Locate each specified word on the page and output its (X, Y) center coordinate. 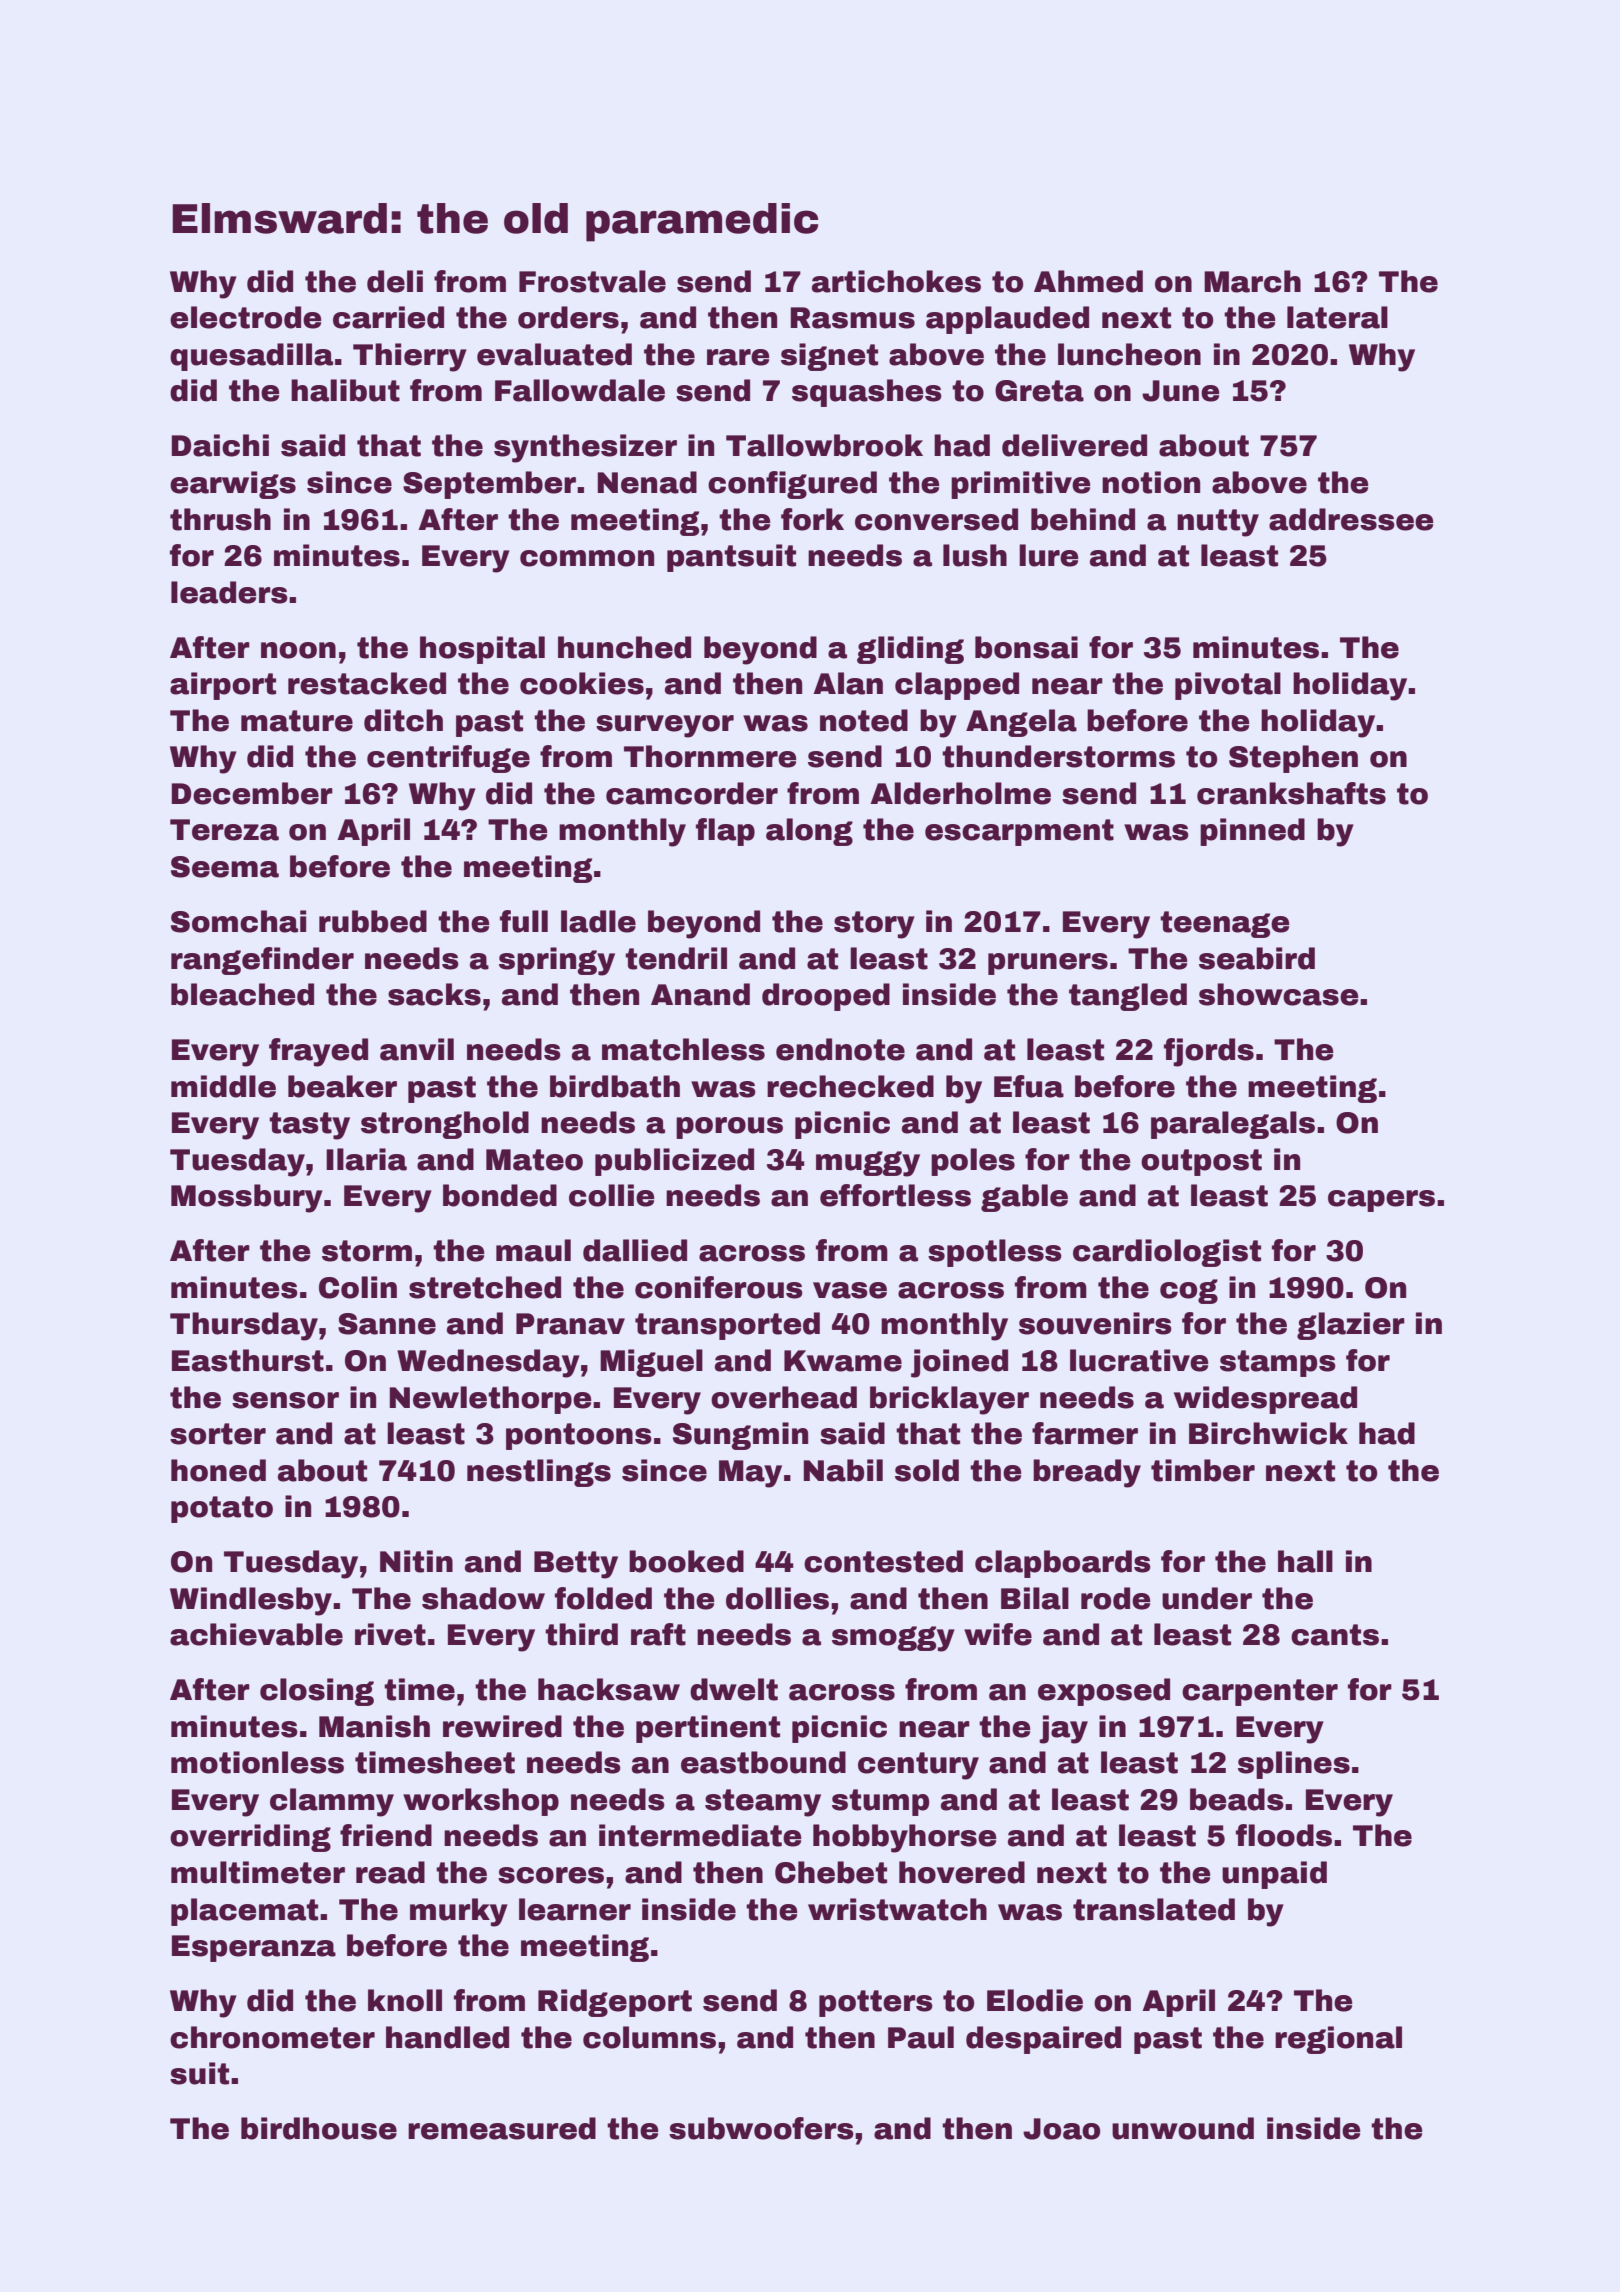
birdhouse (319, 2128)
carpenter (1260, 1692)
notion (1151, 482)
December (252, 793)
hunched (624, 647)
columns (649, 2037)
